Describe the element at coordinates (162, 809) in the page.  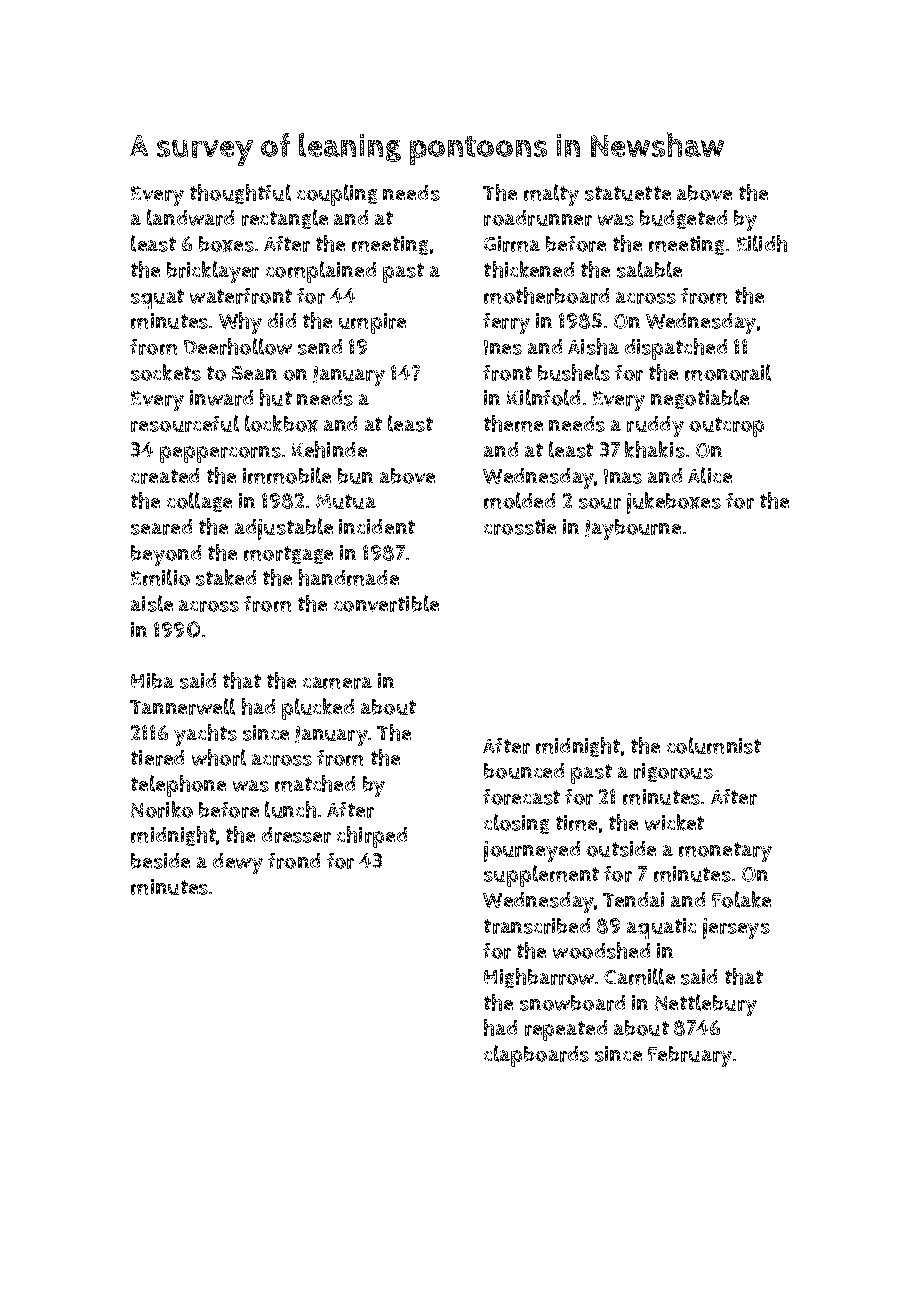
I see `Noriko` at that location.
